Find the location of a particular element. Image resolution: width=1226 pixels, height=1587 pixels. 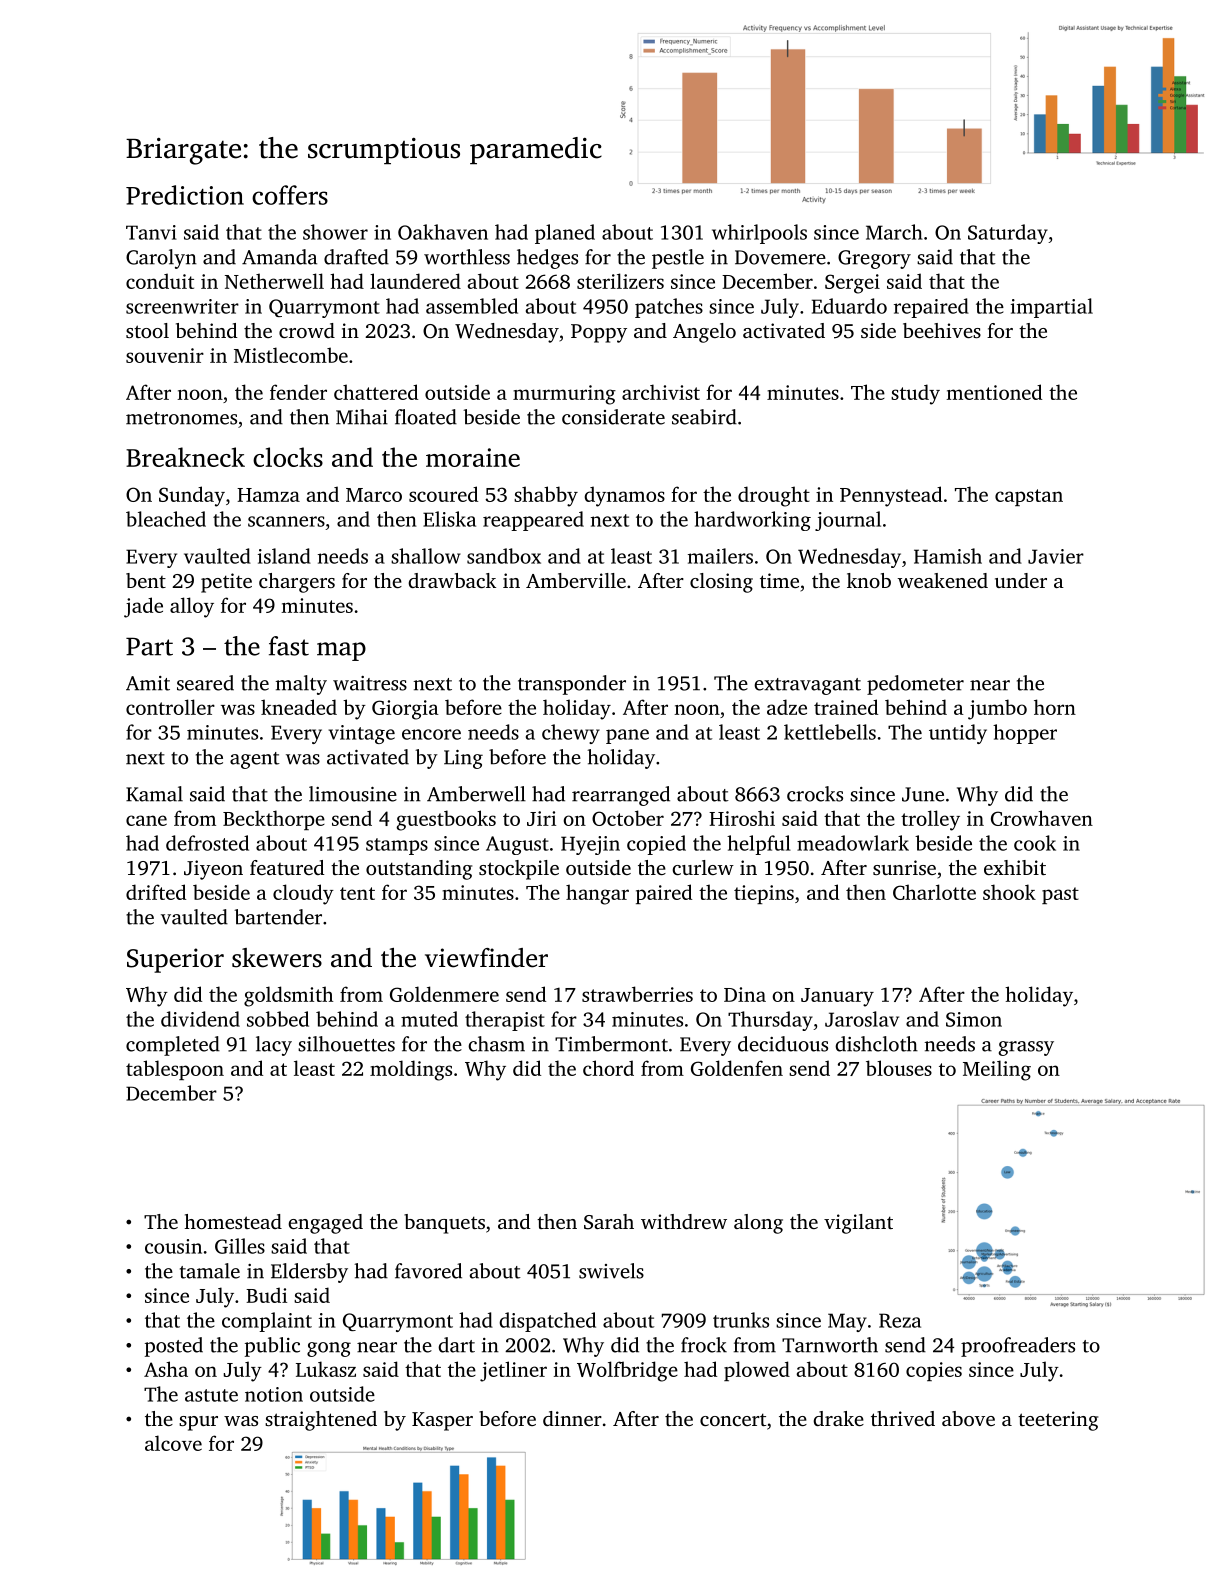

Gregory is located at coordinates (874, 259).
